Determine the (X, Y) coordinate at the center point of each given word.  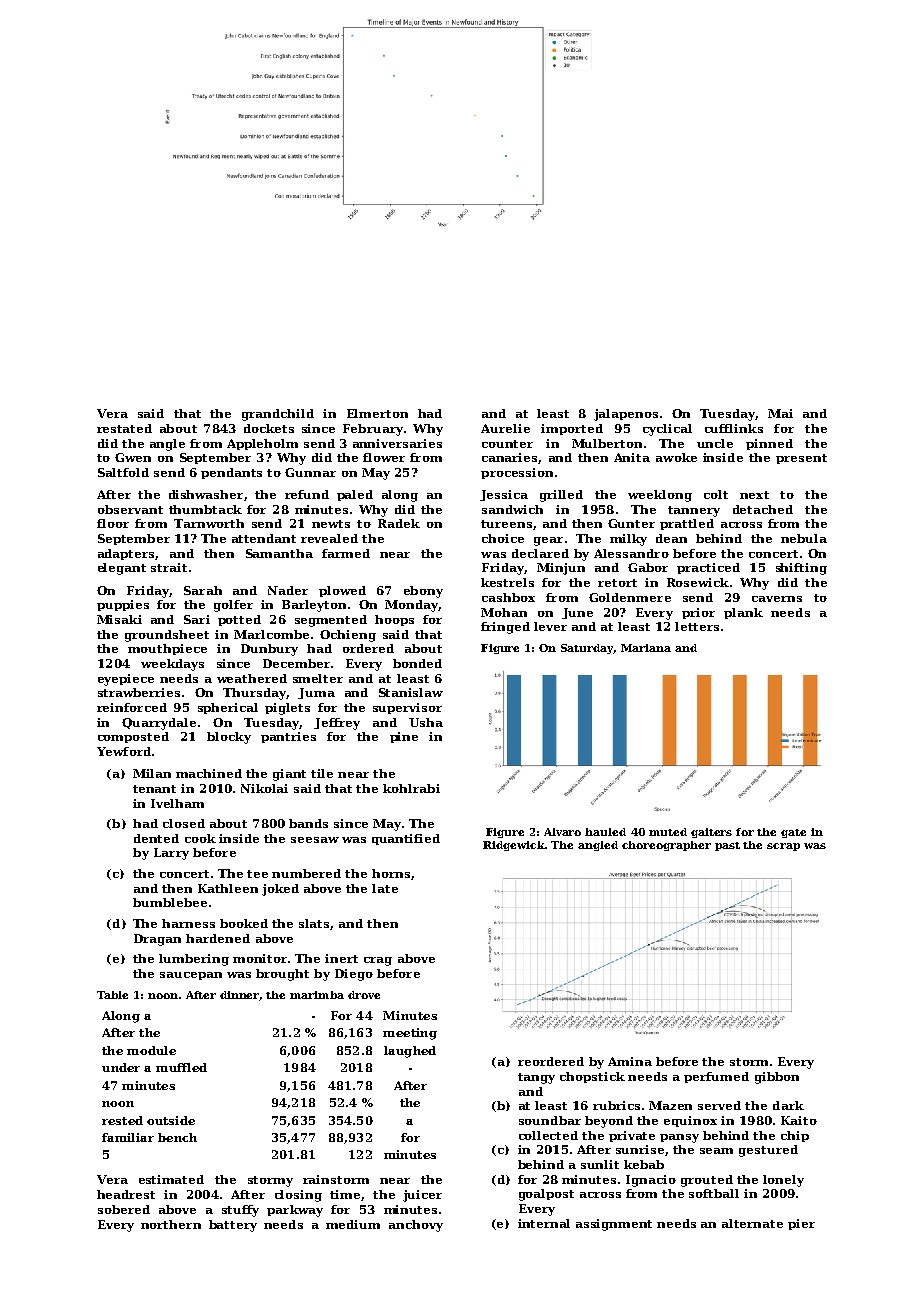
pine (404, 737)
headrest (126, 1194)
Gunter (631, 523)
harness (188, 923)
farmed (346, 553)
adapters (126, 554)
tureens (506, 524)
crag (378, 961)
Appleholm (262, 444)
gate (793, 833)
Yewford (124, 751)
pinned (769, 444)
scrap (783, 847)
